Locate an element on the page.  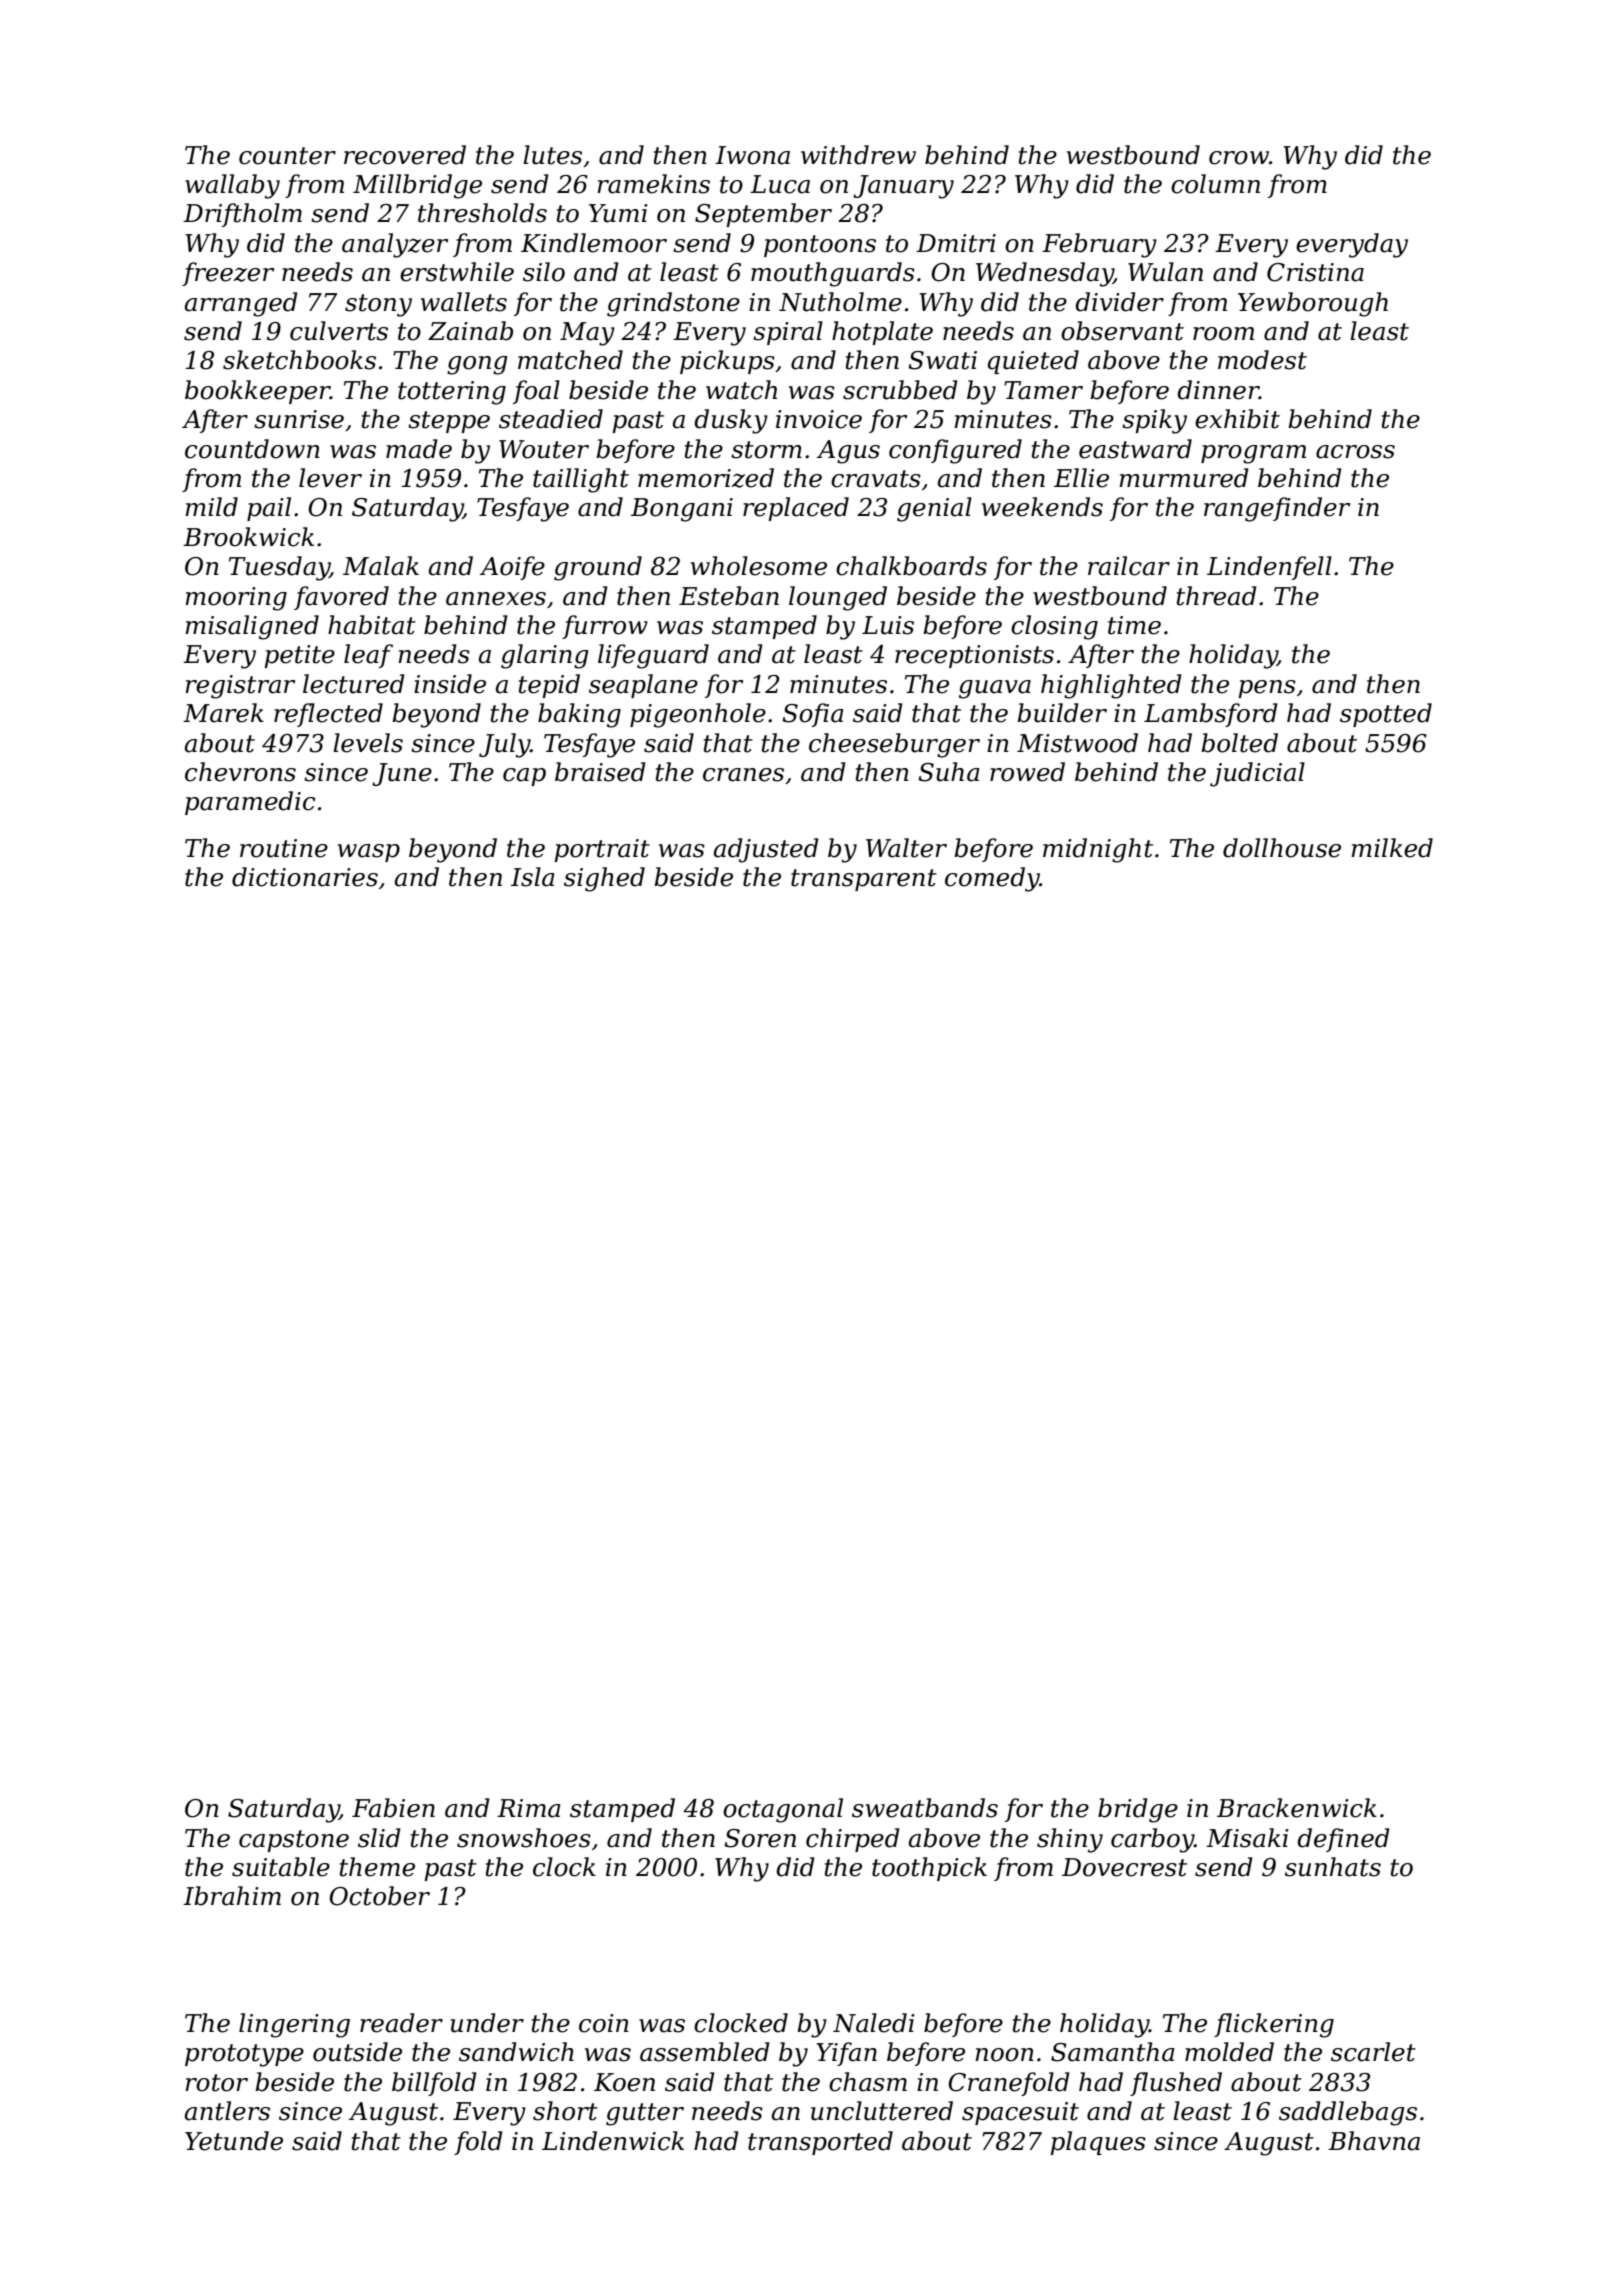
September is located at coordinates (763, 215).
